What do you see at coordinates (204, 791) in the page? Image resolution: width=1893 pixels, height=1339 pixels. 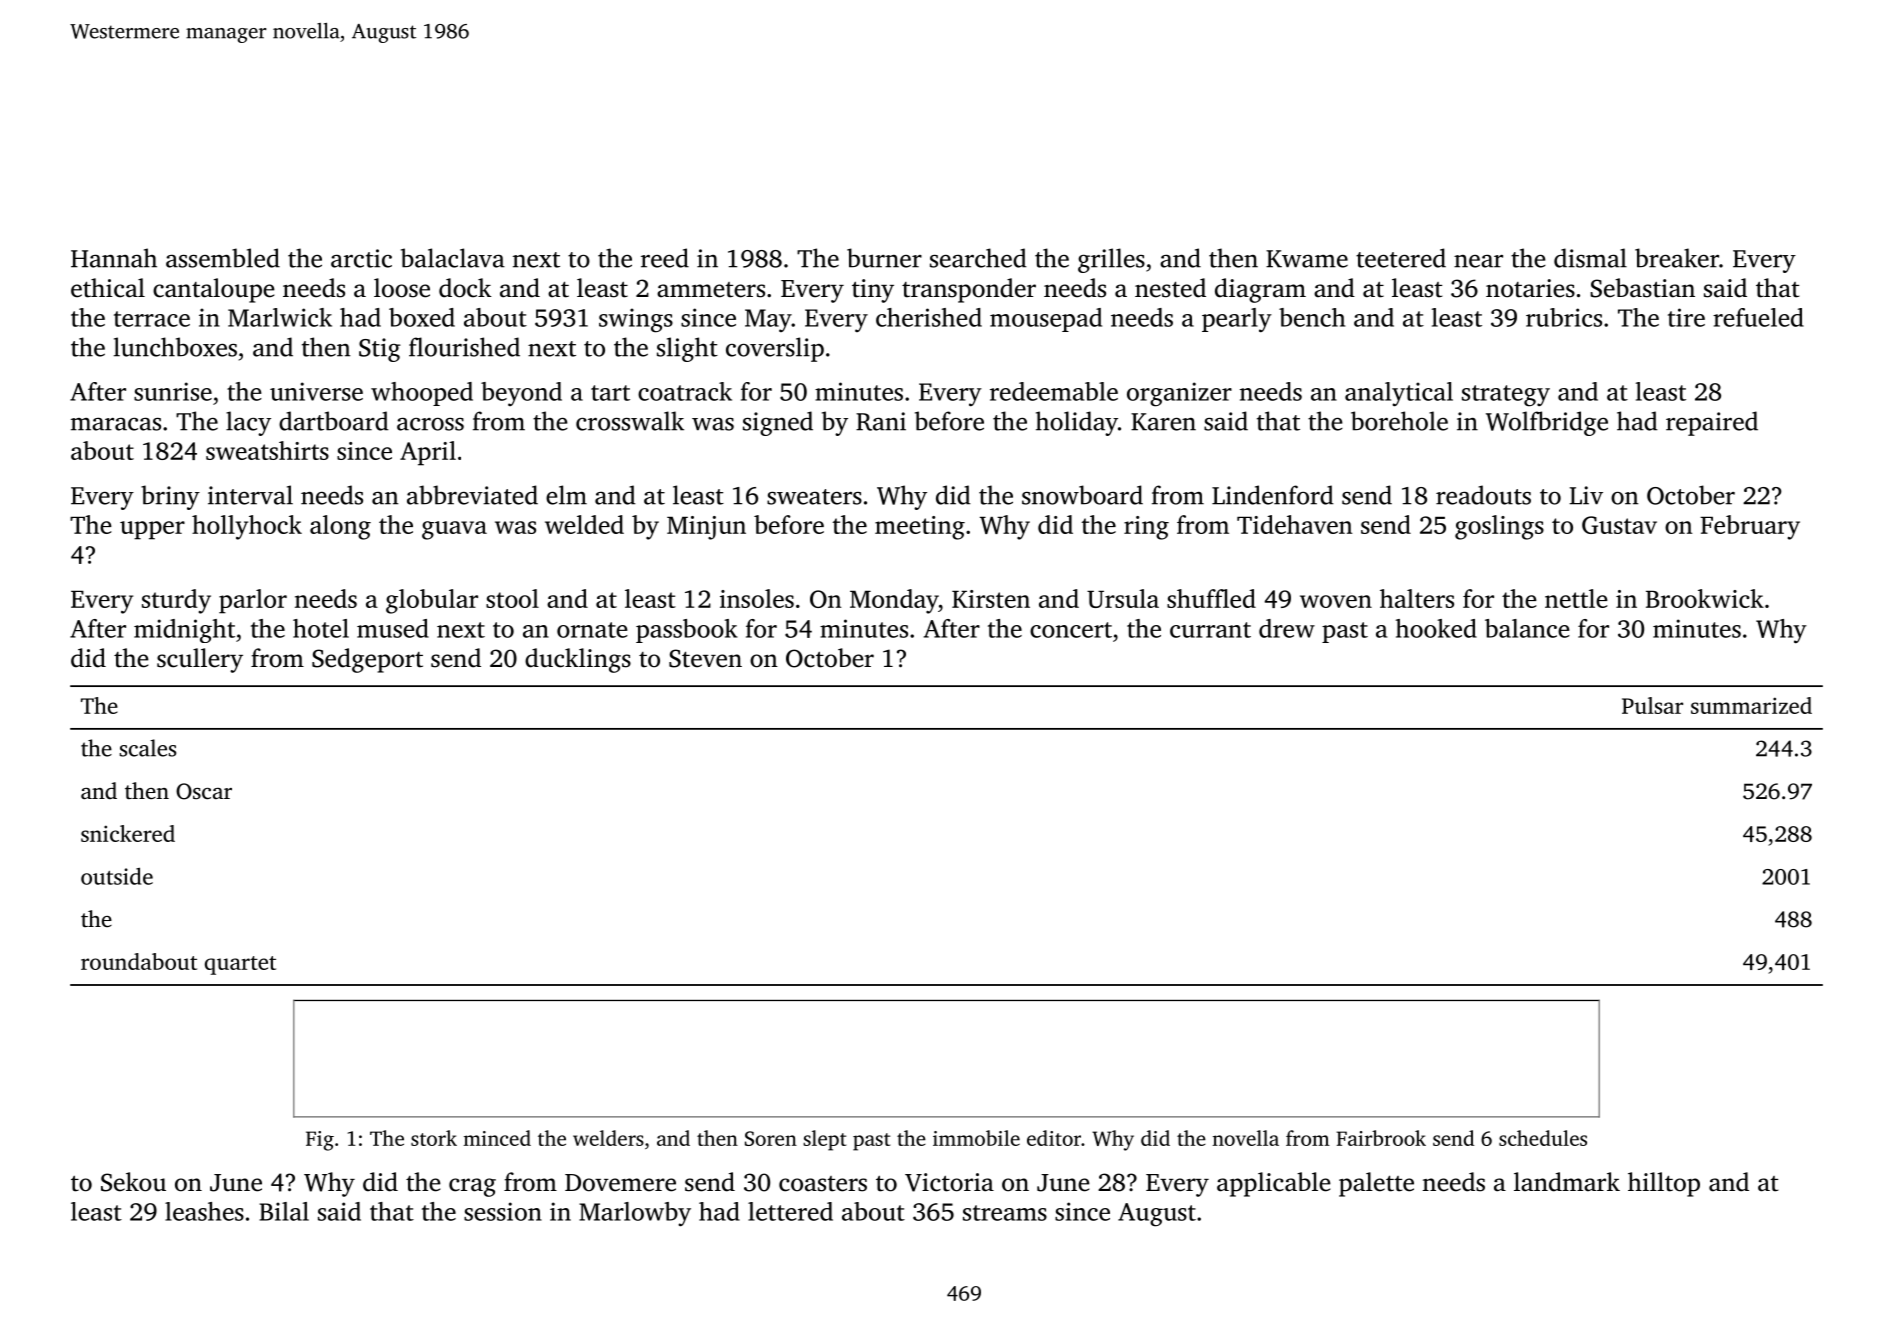 I see `Oscar` at bounding box center [204, 791].
